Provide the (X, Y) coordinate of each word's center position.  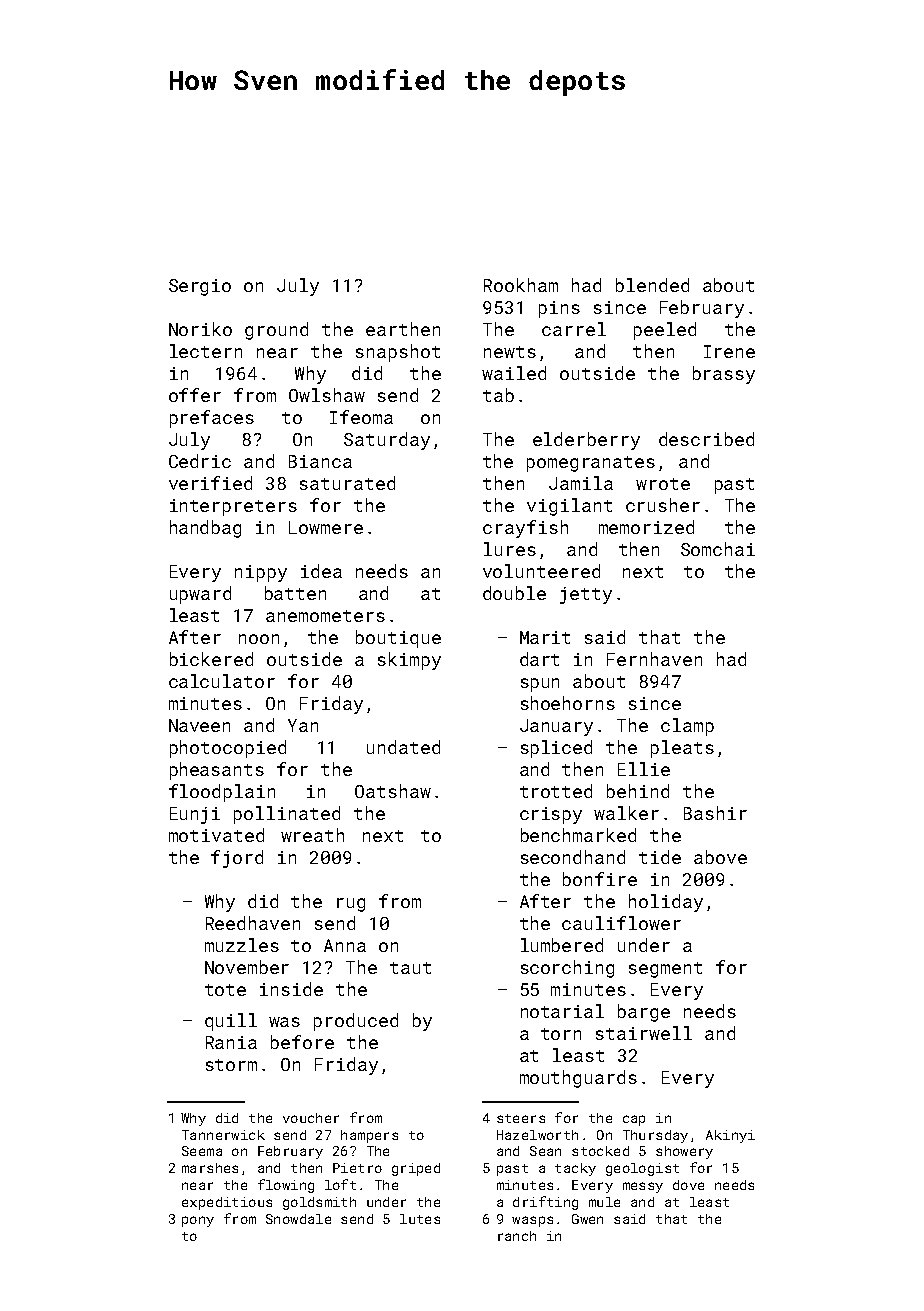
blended (652, 285)
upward (200, 595)
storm (231, 1065)
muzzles (242, 945)
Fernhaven (654, 659)
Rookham (521, 285)
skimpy (409, 661)
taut (410, 968)
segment (665, 970)
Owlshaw (327, 395)
